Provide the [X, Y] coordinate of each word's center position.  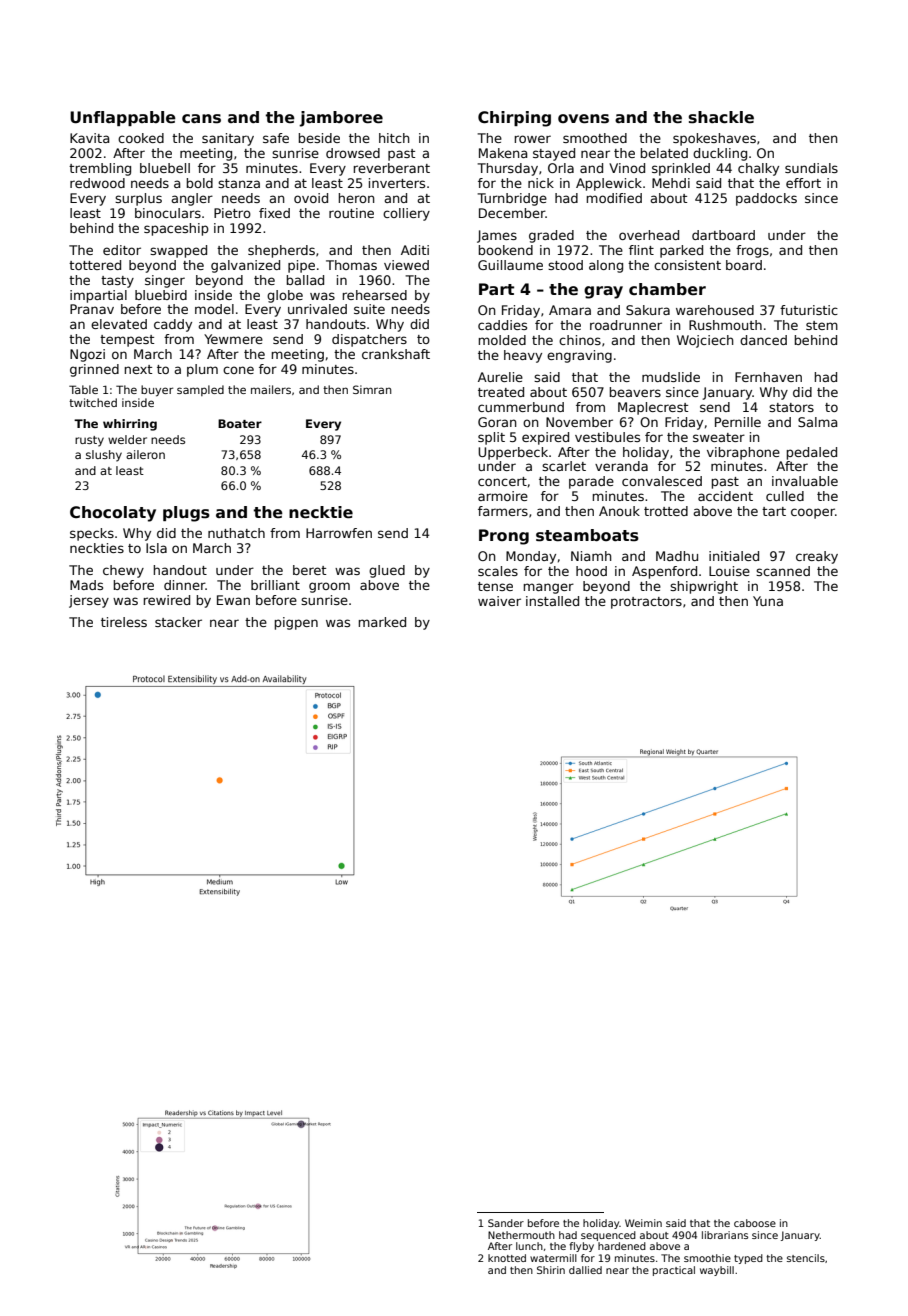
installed [552, 601]
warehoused [715, 310]
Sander [506, 1223]
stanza [239, 183]
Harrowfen [339, 533]
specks [92, 534]
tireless [124, 622]
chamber [667, 289]
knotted [507, 1258]
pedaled [812, 453]
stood [565, 265]
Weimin [643, 1223]
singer [165, 281]
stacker [178, 622]
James [497, 236]
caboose [755, 1223]
